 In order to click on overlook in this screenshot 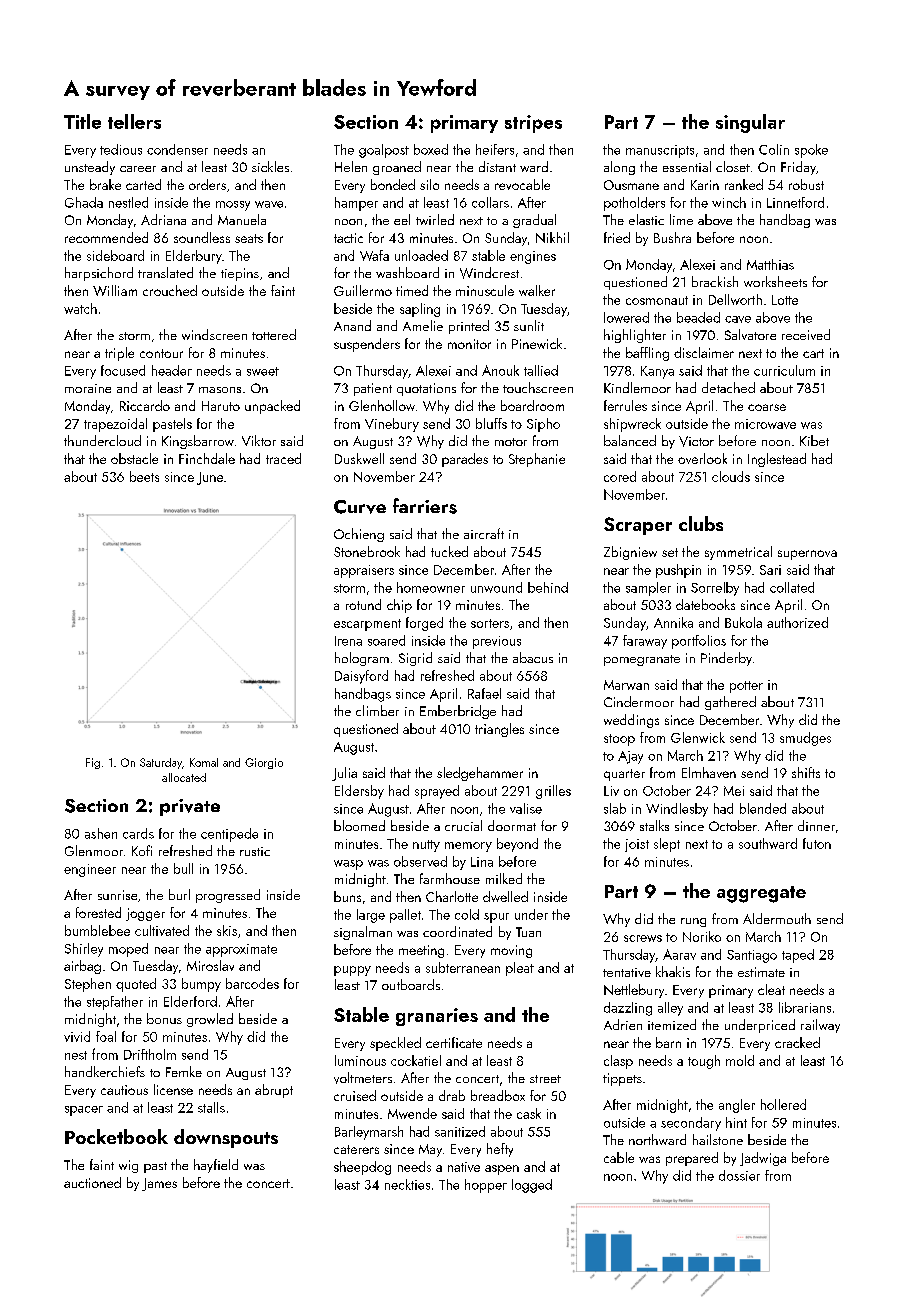, I will do `click(702, 458)`.
